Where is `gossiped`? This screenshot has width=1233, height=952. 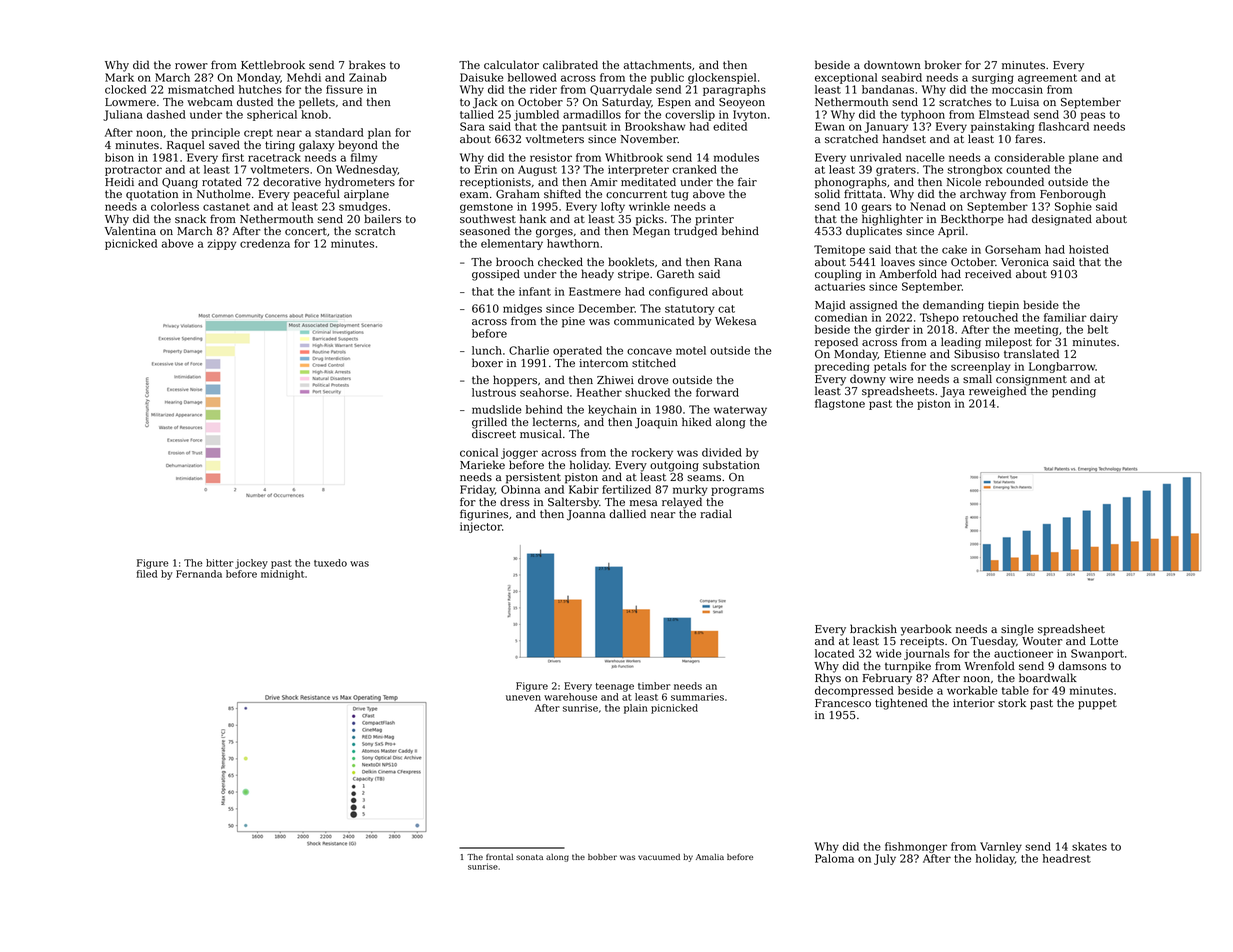 gossiped is located at coordinates (496, 275).
